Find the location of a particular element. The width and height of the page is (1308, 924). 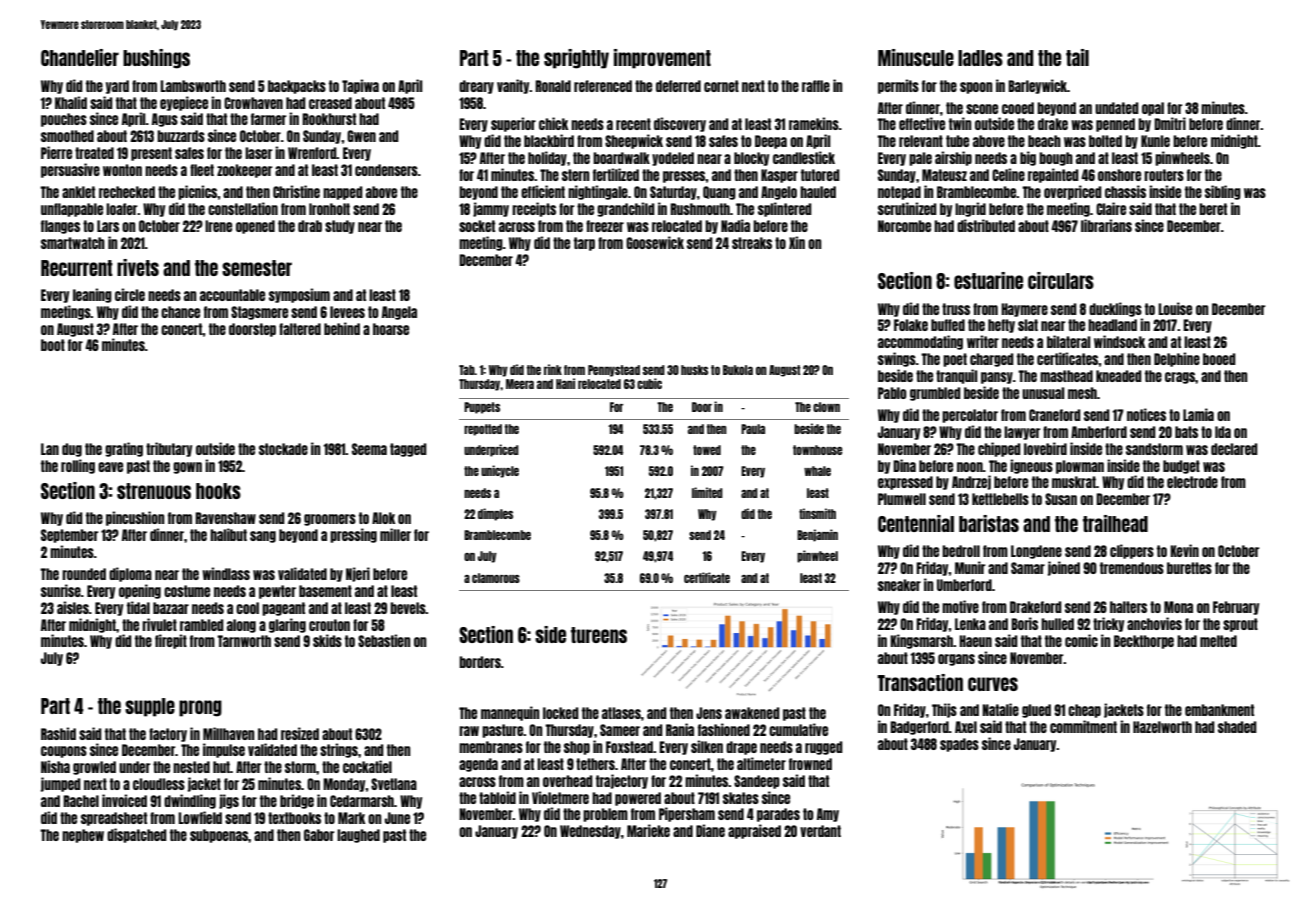

baristas is located at coordinates (989, 523).
